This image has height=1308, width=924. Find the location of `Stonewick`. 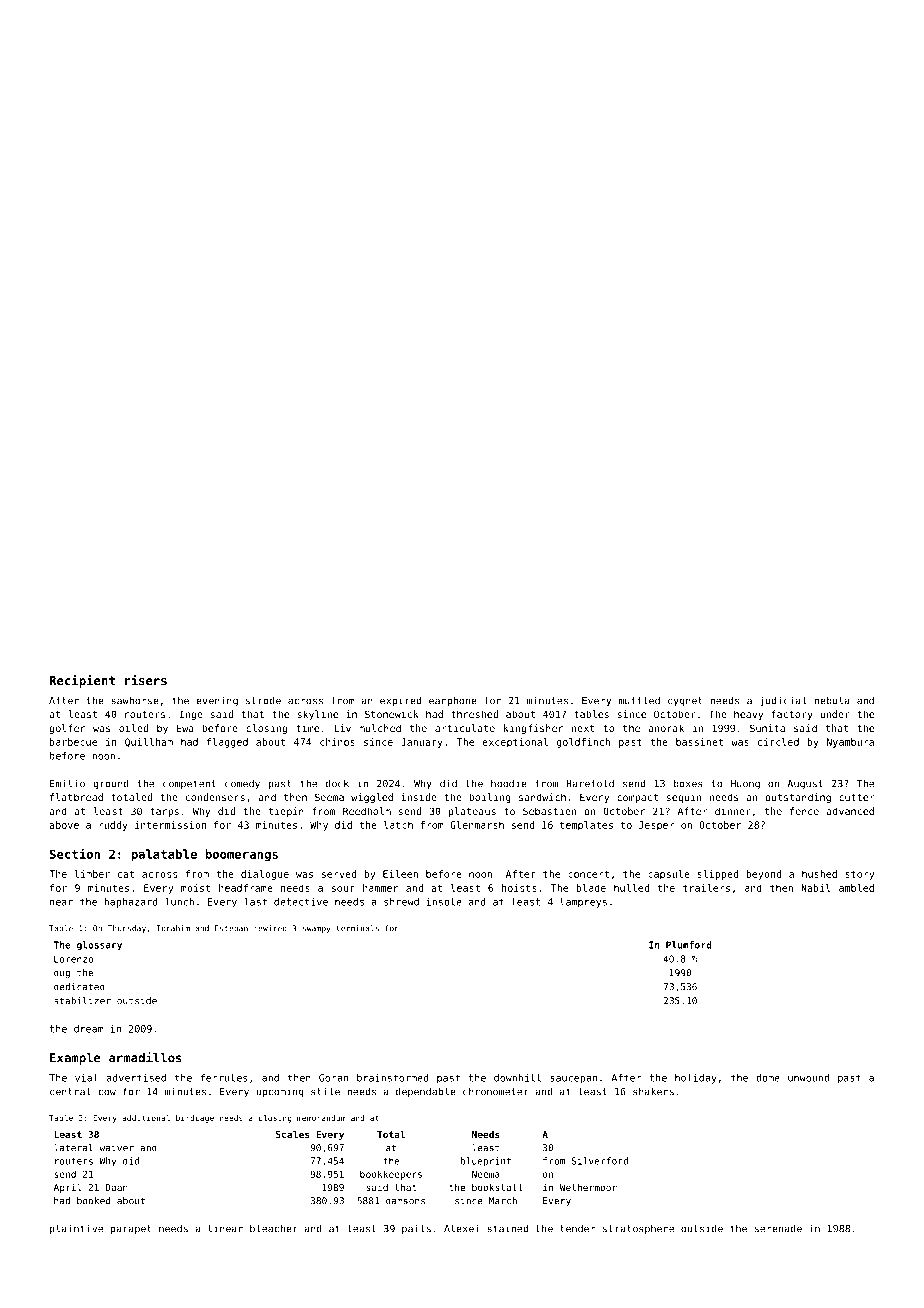

Stonewick is located at coordinates (392, 714).
